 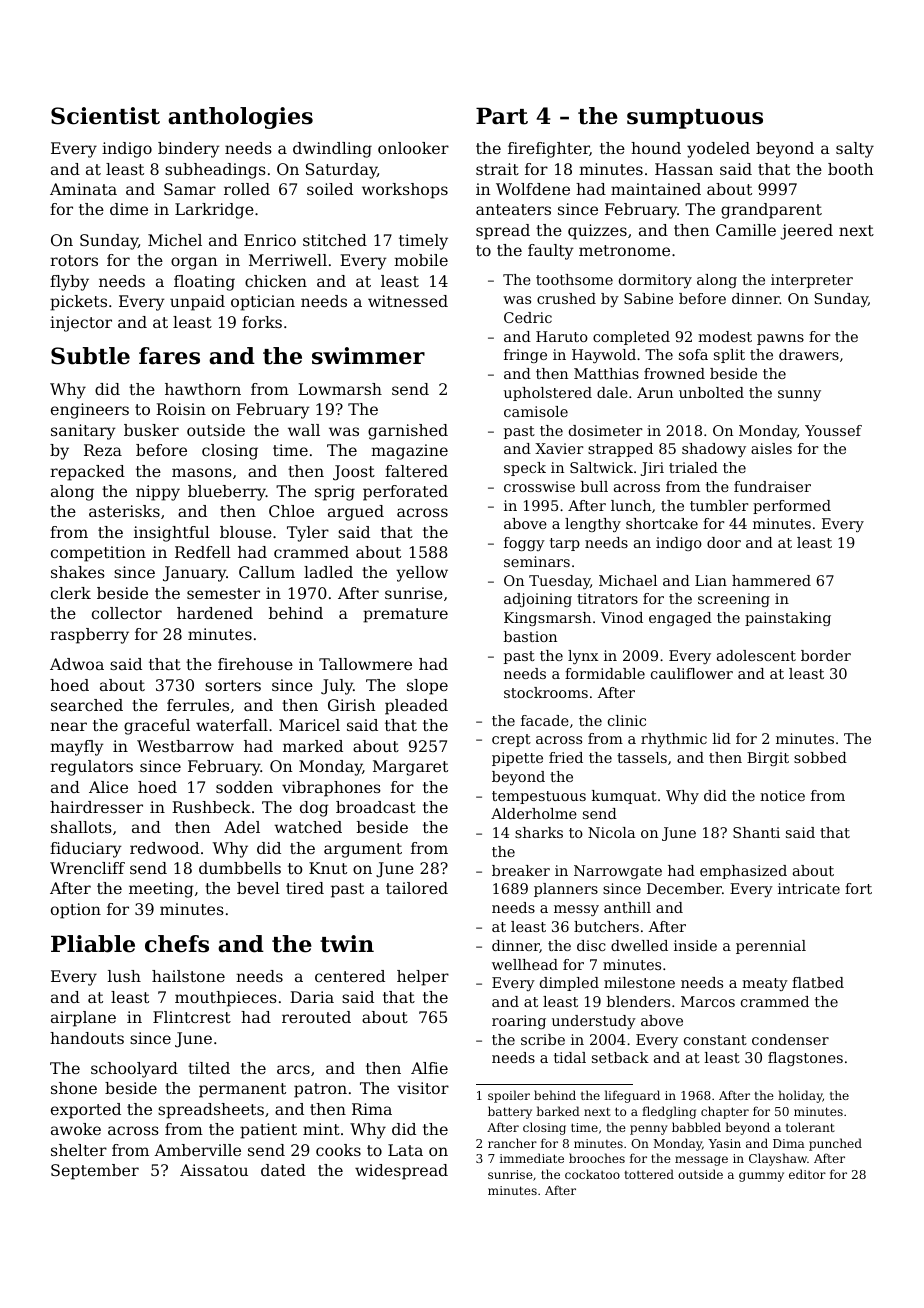 What do you see at coordinates (695, 945) in the image?
I see `inside` at bounding box center [695, 945].
